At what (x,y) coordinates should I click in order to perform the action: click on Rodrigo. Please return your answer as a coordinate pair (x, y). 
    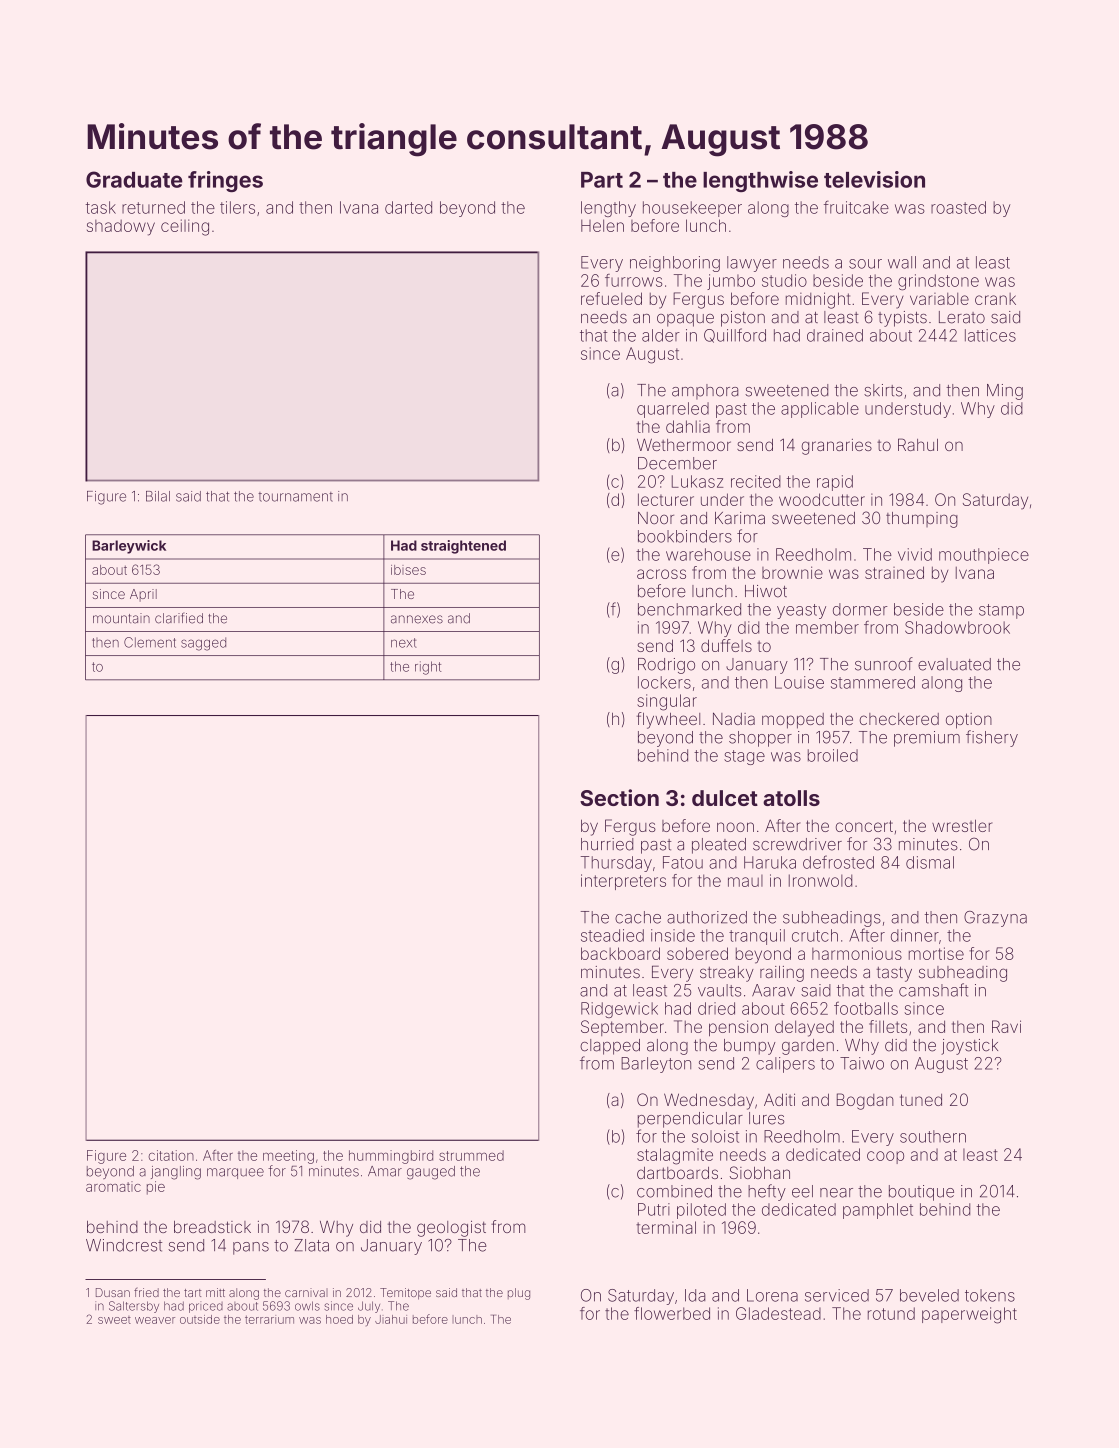
    Looking at the image, I should click on (666, 666).
